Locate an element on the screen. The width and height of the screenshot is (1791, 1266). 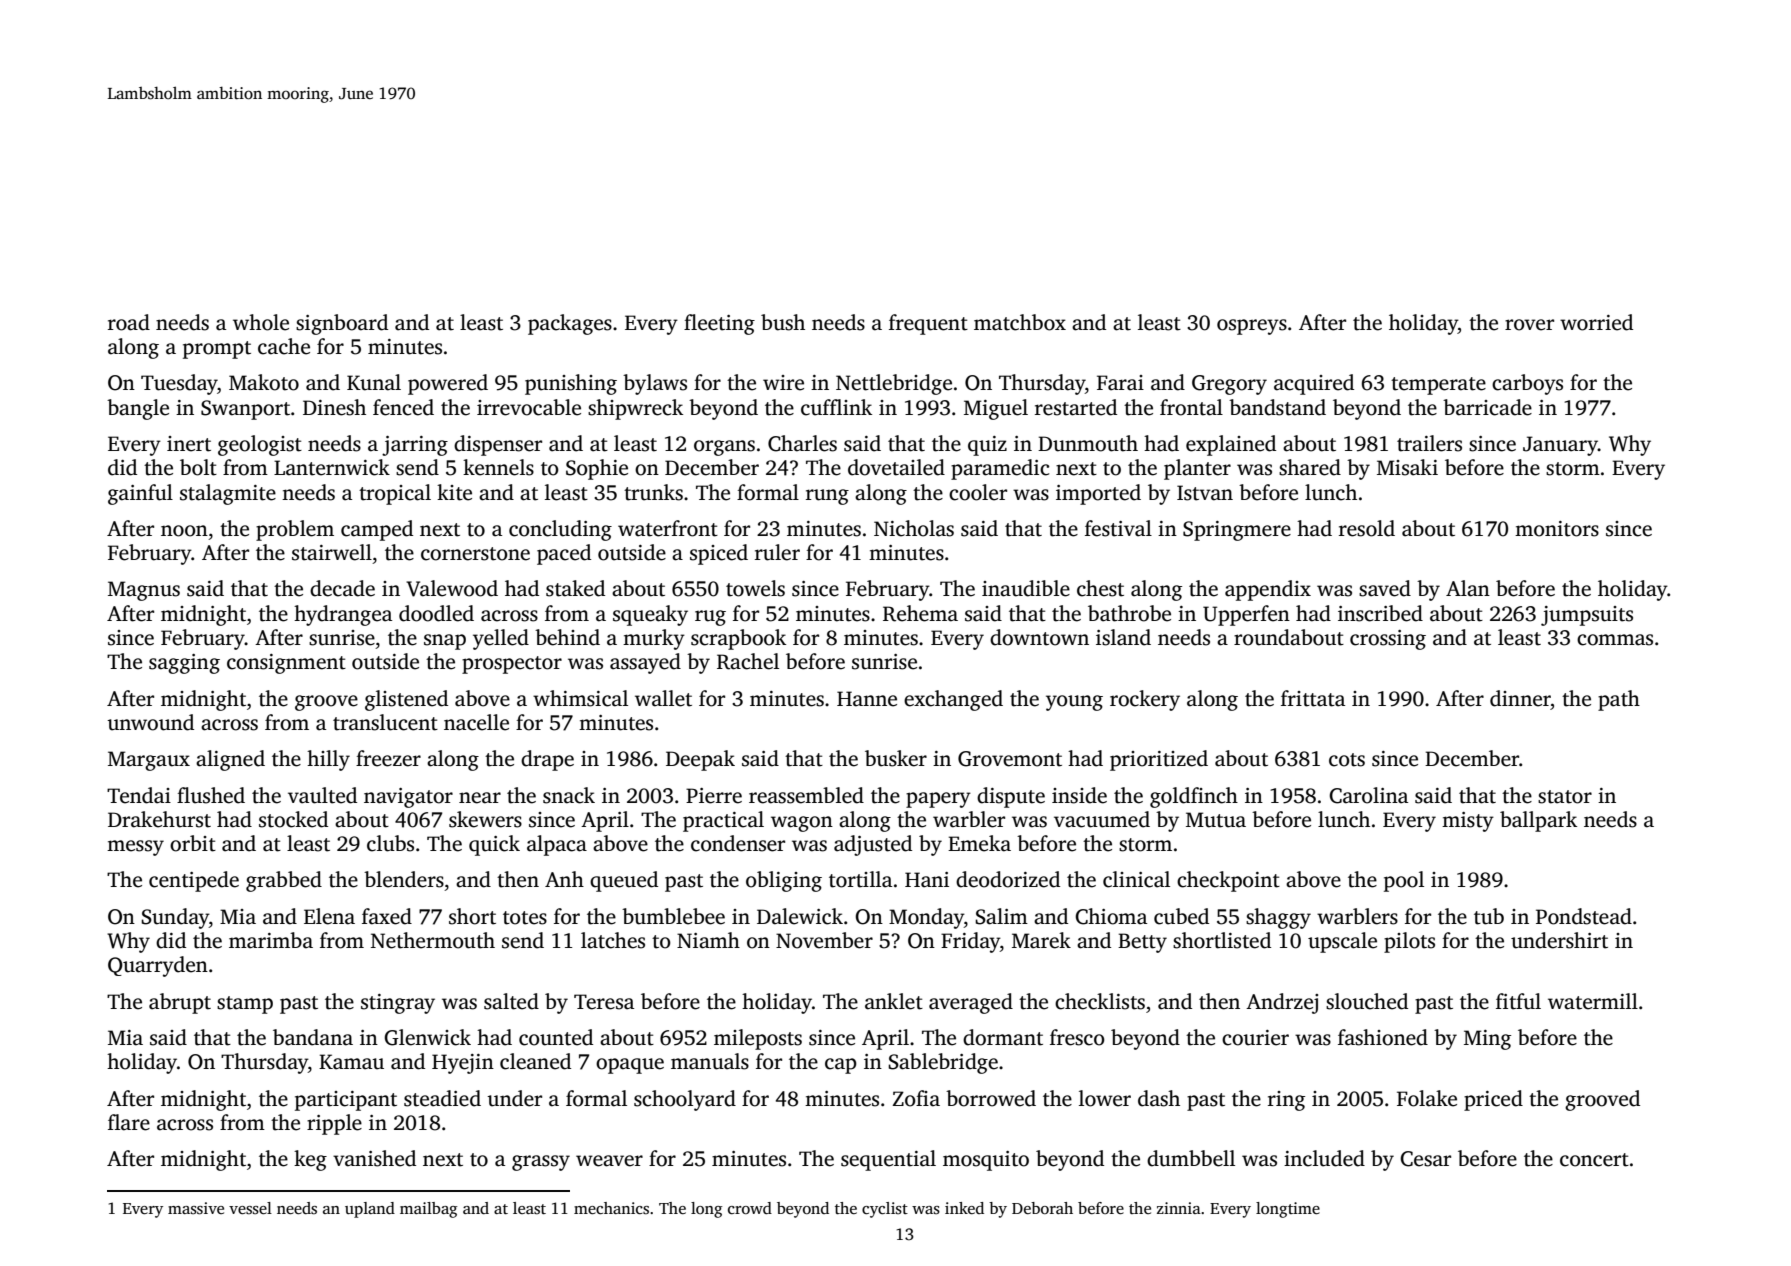
rover is located at coordinates (1529, 325).
